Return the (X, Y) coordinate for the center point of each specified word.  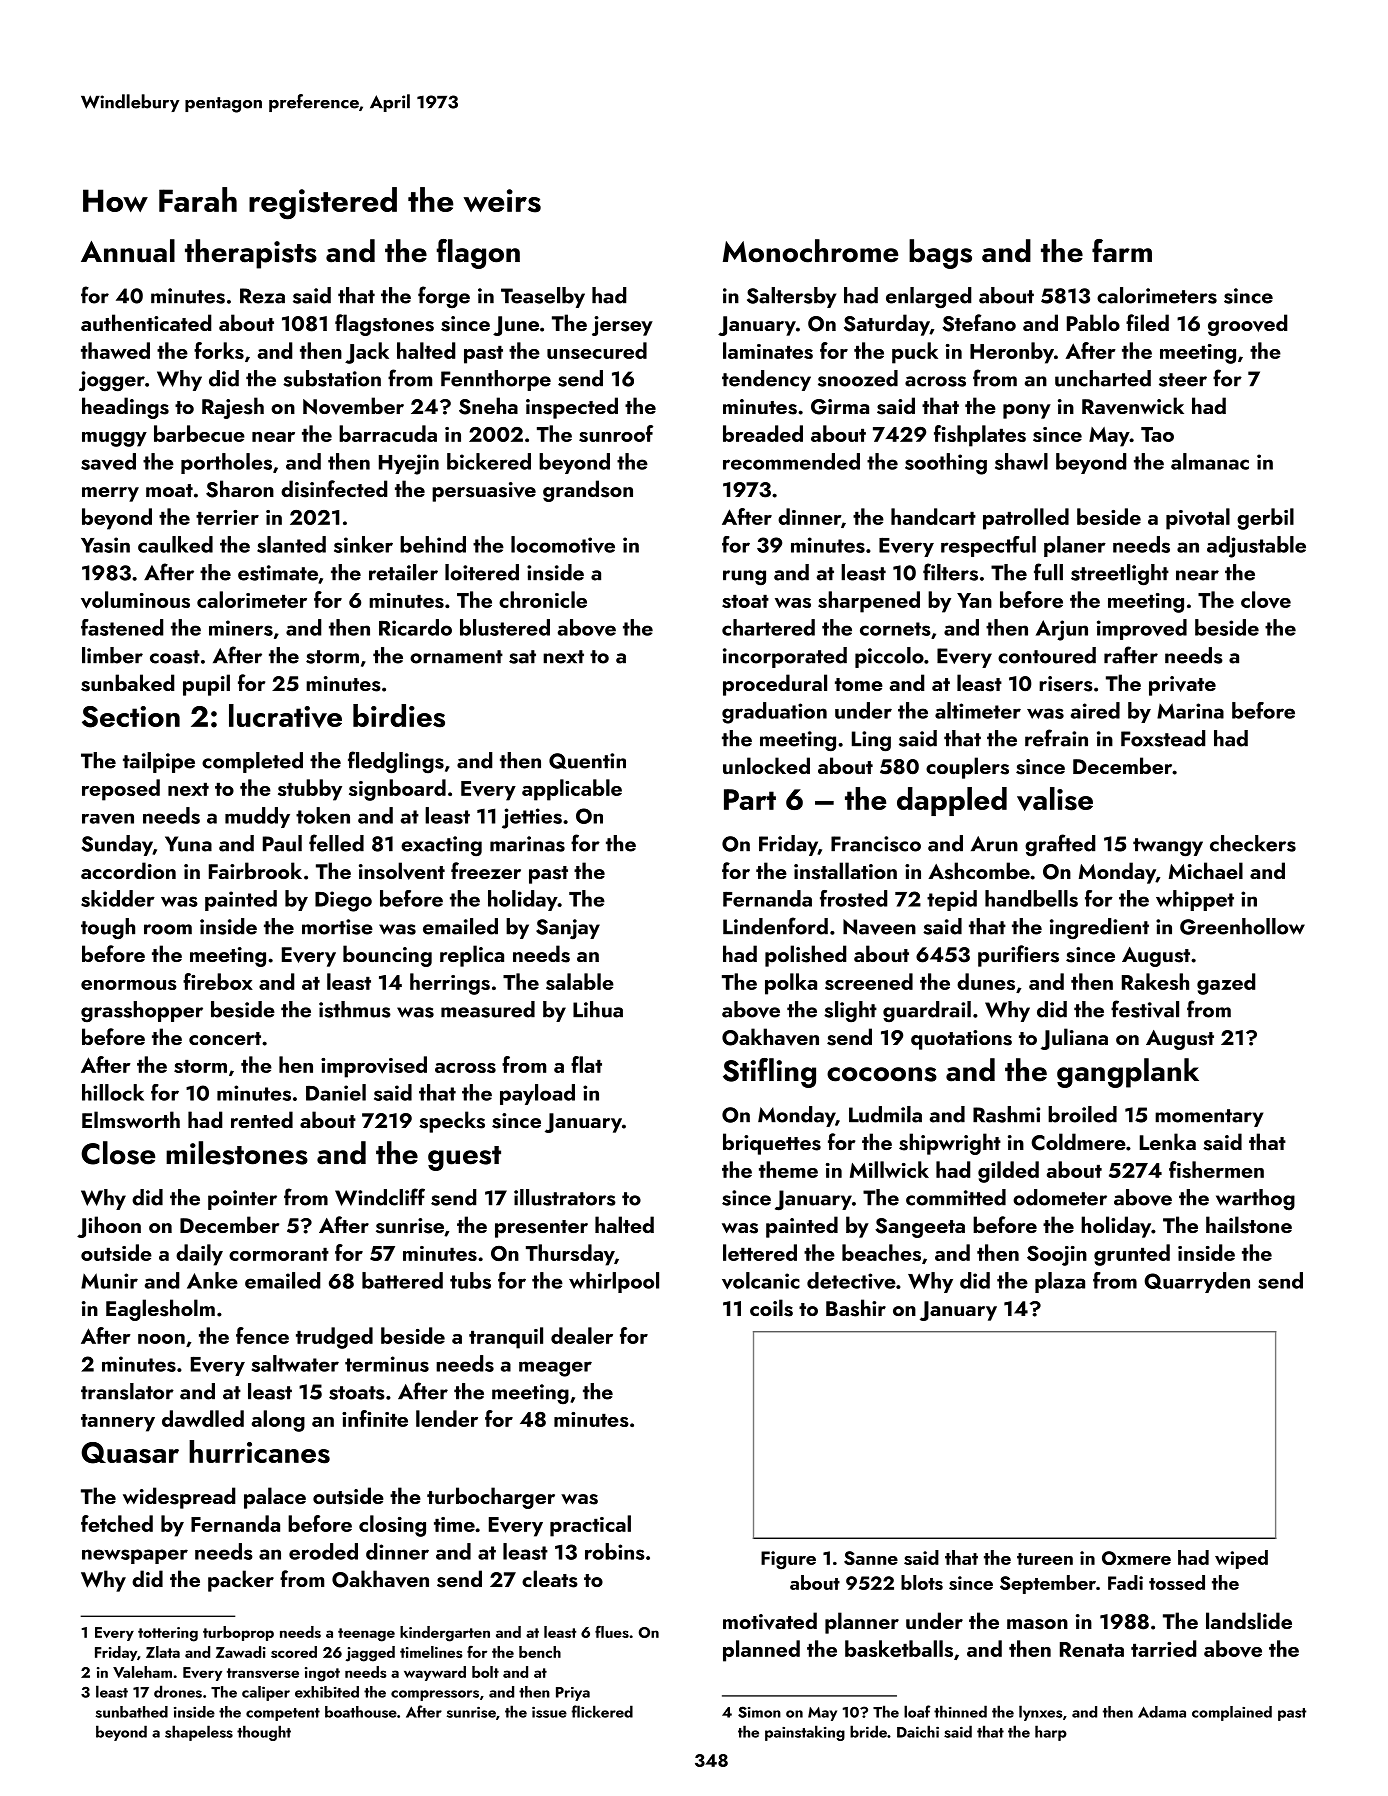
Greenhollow (1242, 926)
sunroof (616, 433)
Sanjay (568, 929)
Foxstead (1163, 738)
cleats (550, 1579)
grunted (1132, 1255)
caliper (266, 1693)
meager (555, 1369)
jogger (112, 381)
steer (1183, 380)
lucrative (285, 716)
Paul (282, 843)
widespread (179, 1498)
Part (750, 799)
